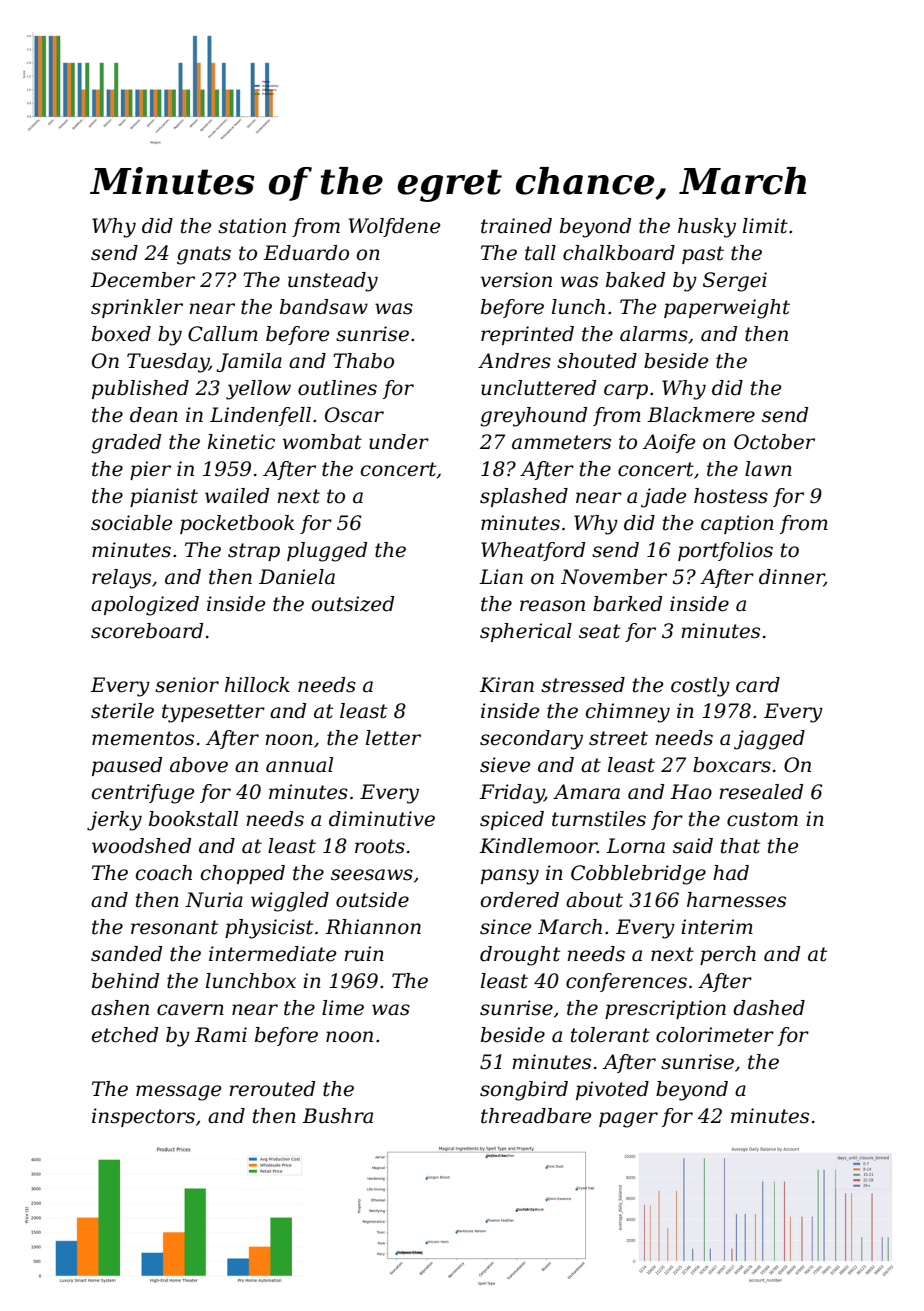 The width and height of the document is (924, 1311). I want to click on pocketbook, so click(237, 524).
